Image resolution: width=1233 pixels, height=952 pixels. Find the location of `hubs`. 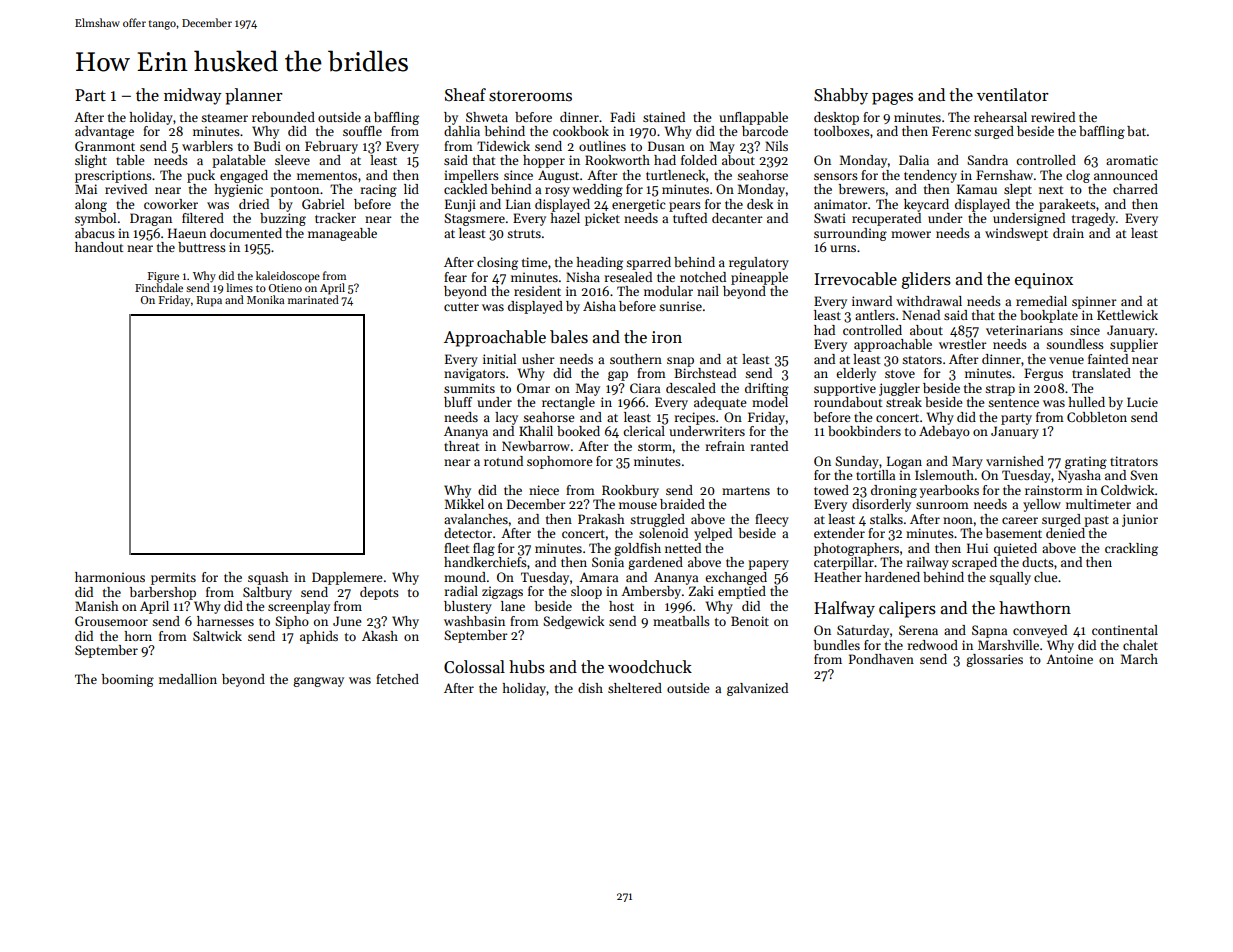

hubs is located at coordinates (527, 667).
